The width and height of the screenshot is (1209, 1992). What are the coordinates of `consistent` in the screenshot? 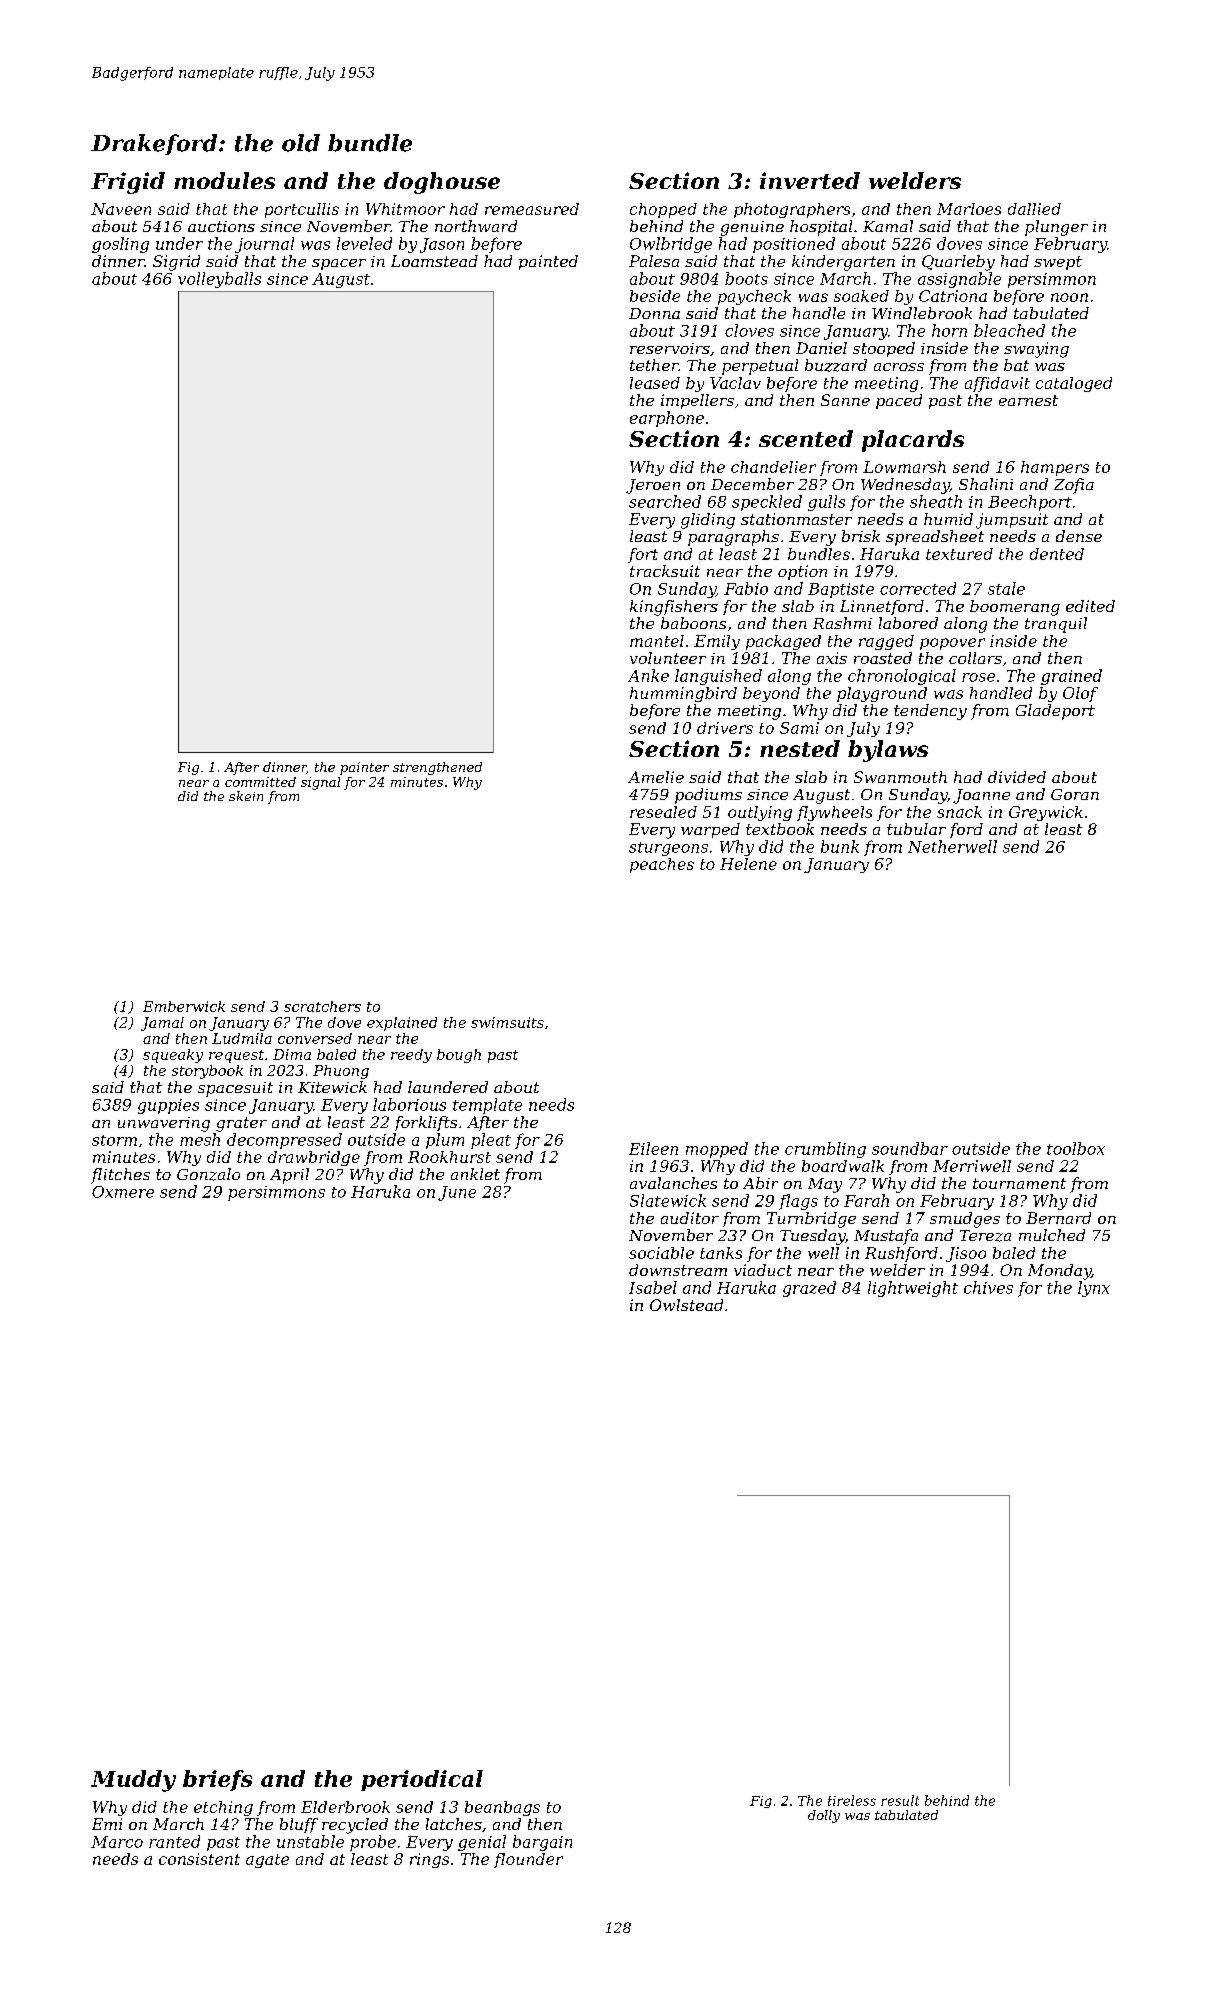 It's located at (199, 1859).
